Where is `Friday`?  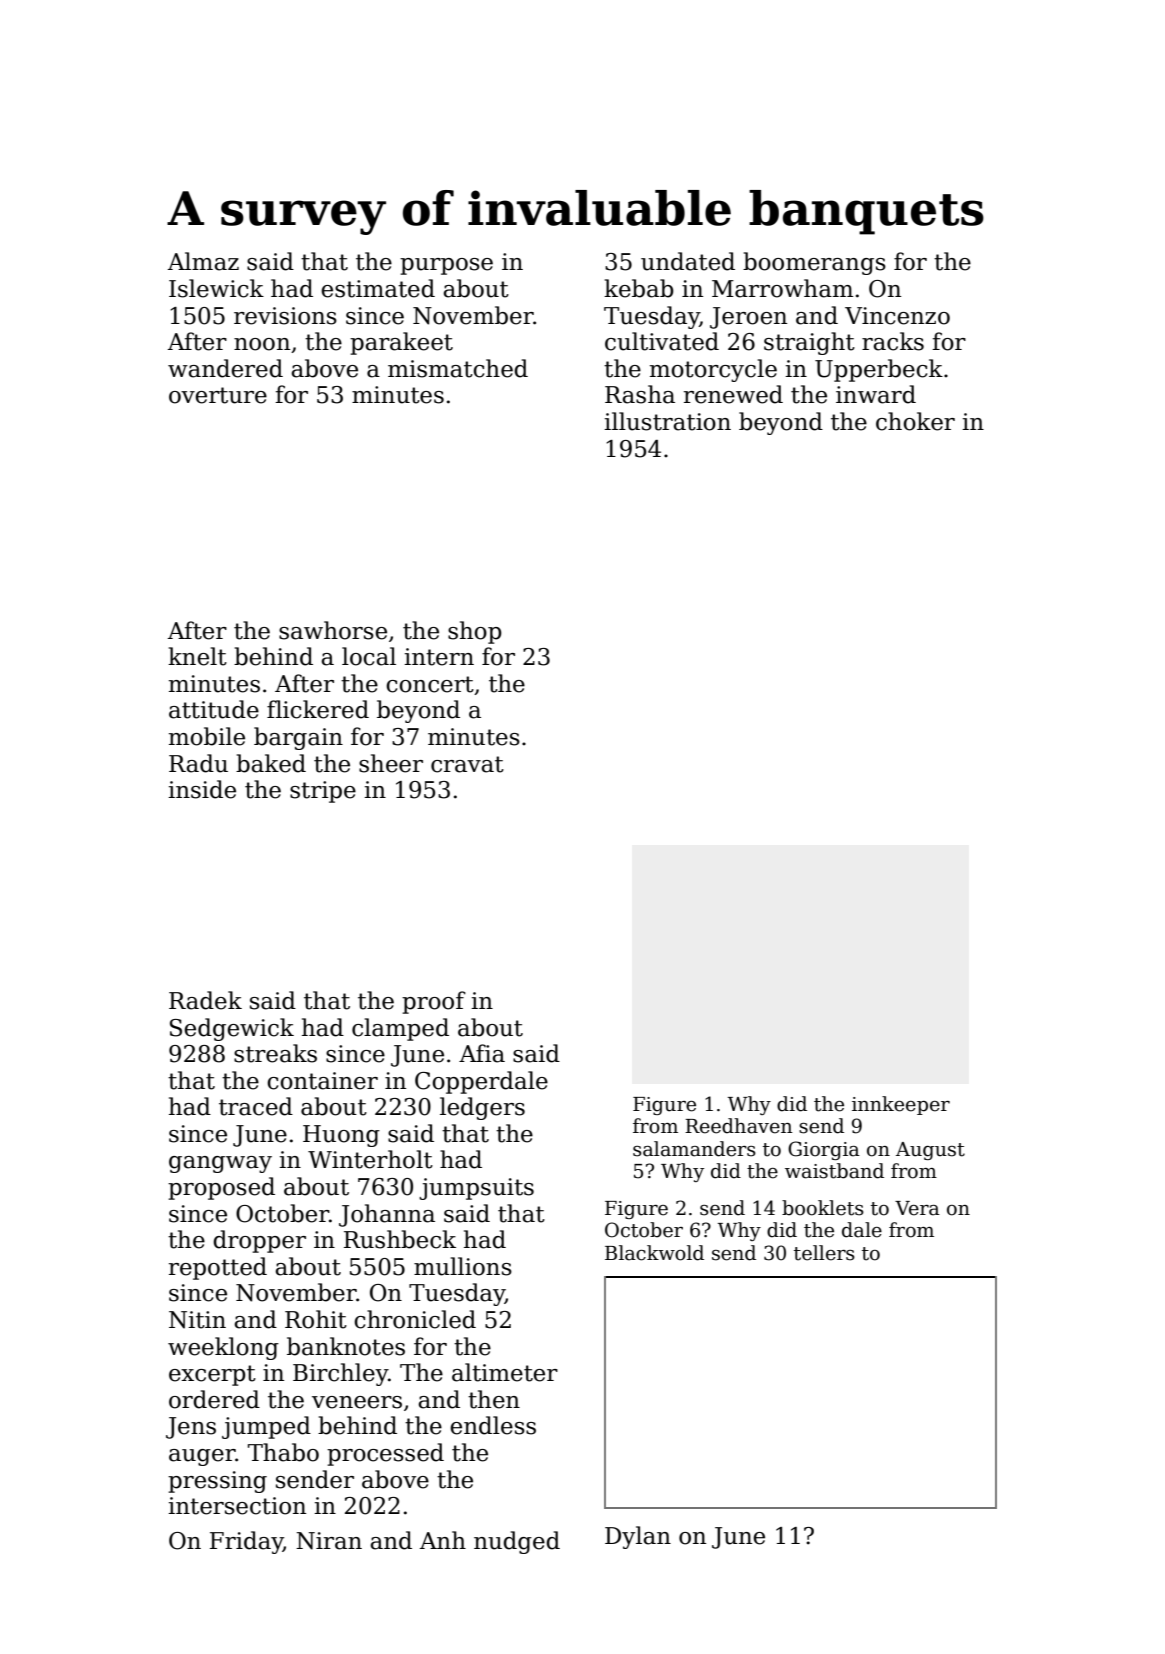 Friday is located at coordinates (246, 1542).
